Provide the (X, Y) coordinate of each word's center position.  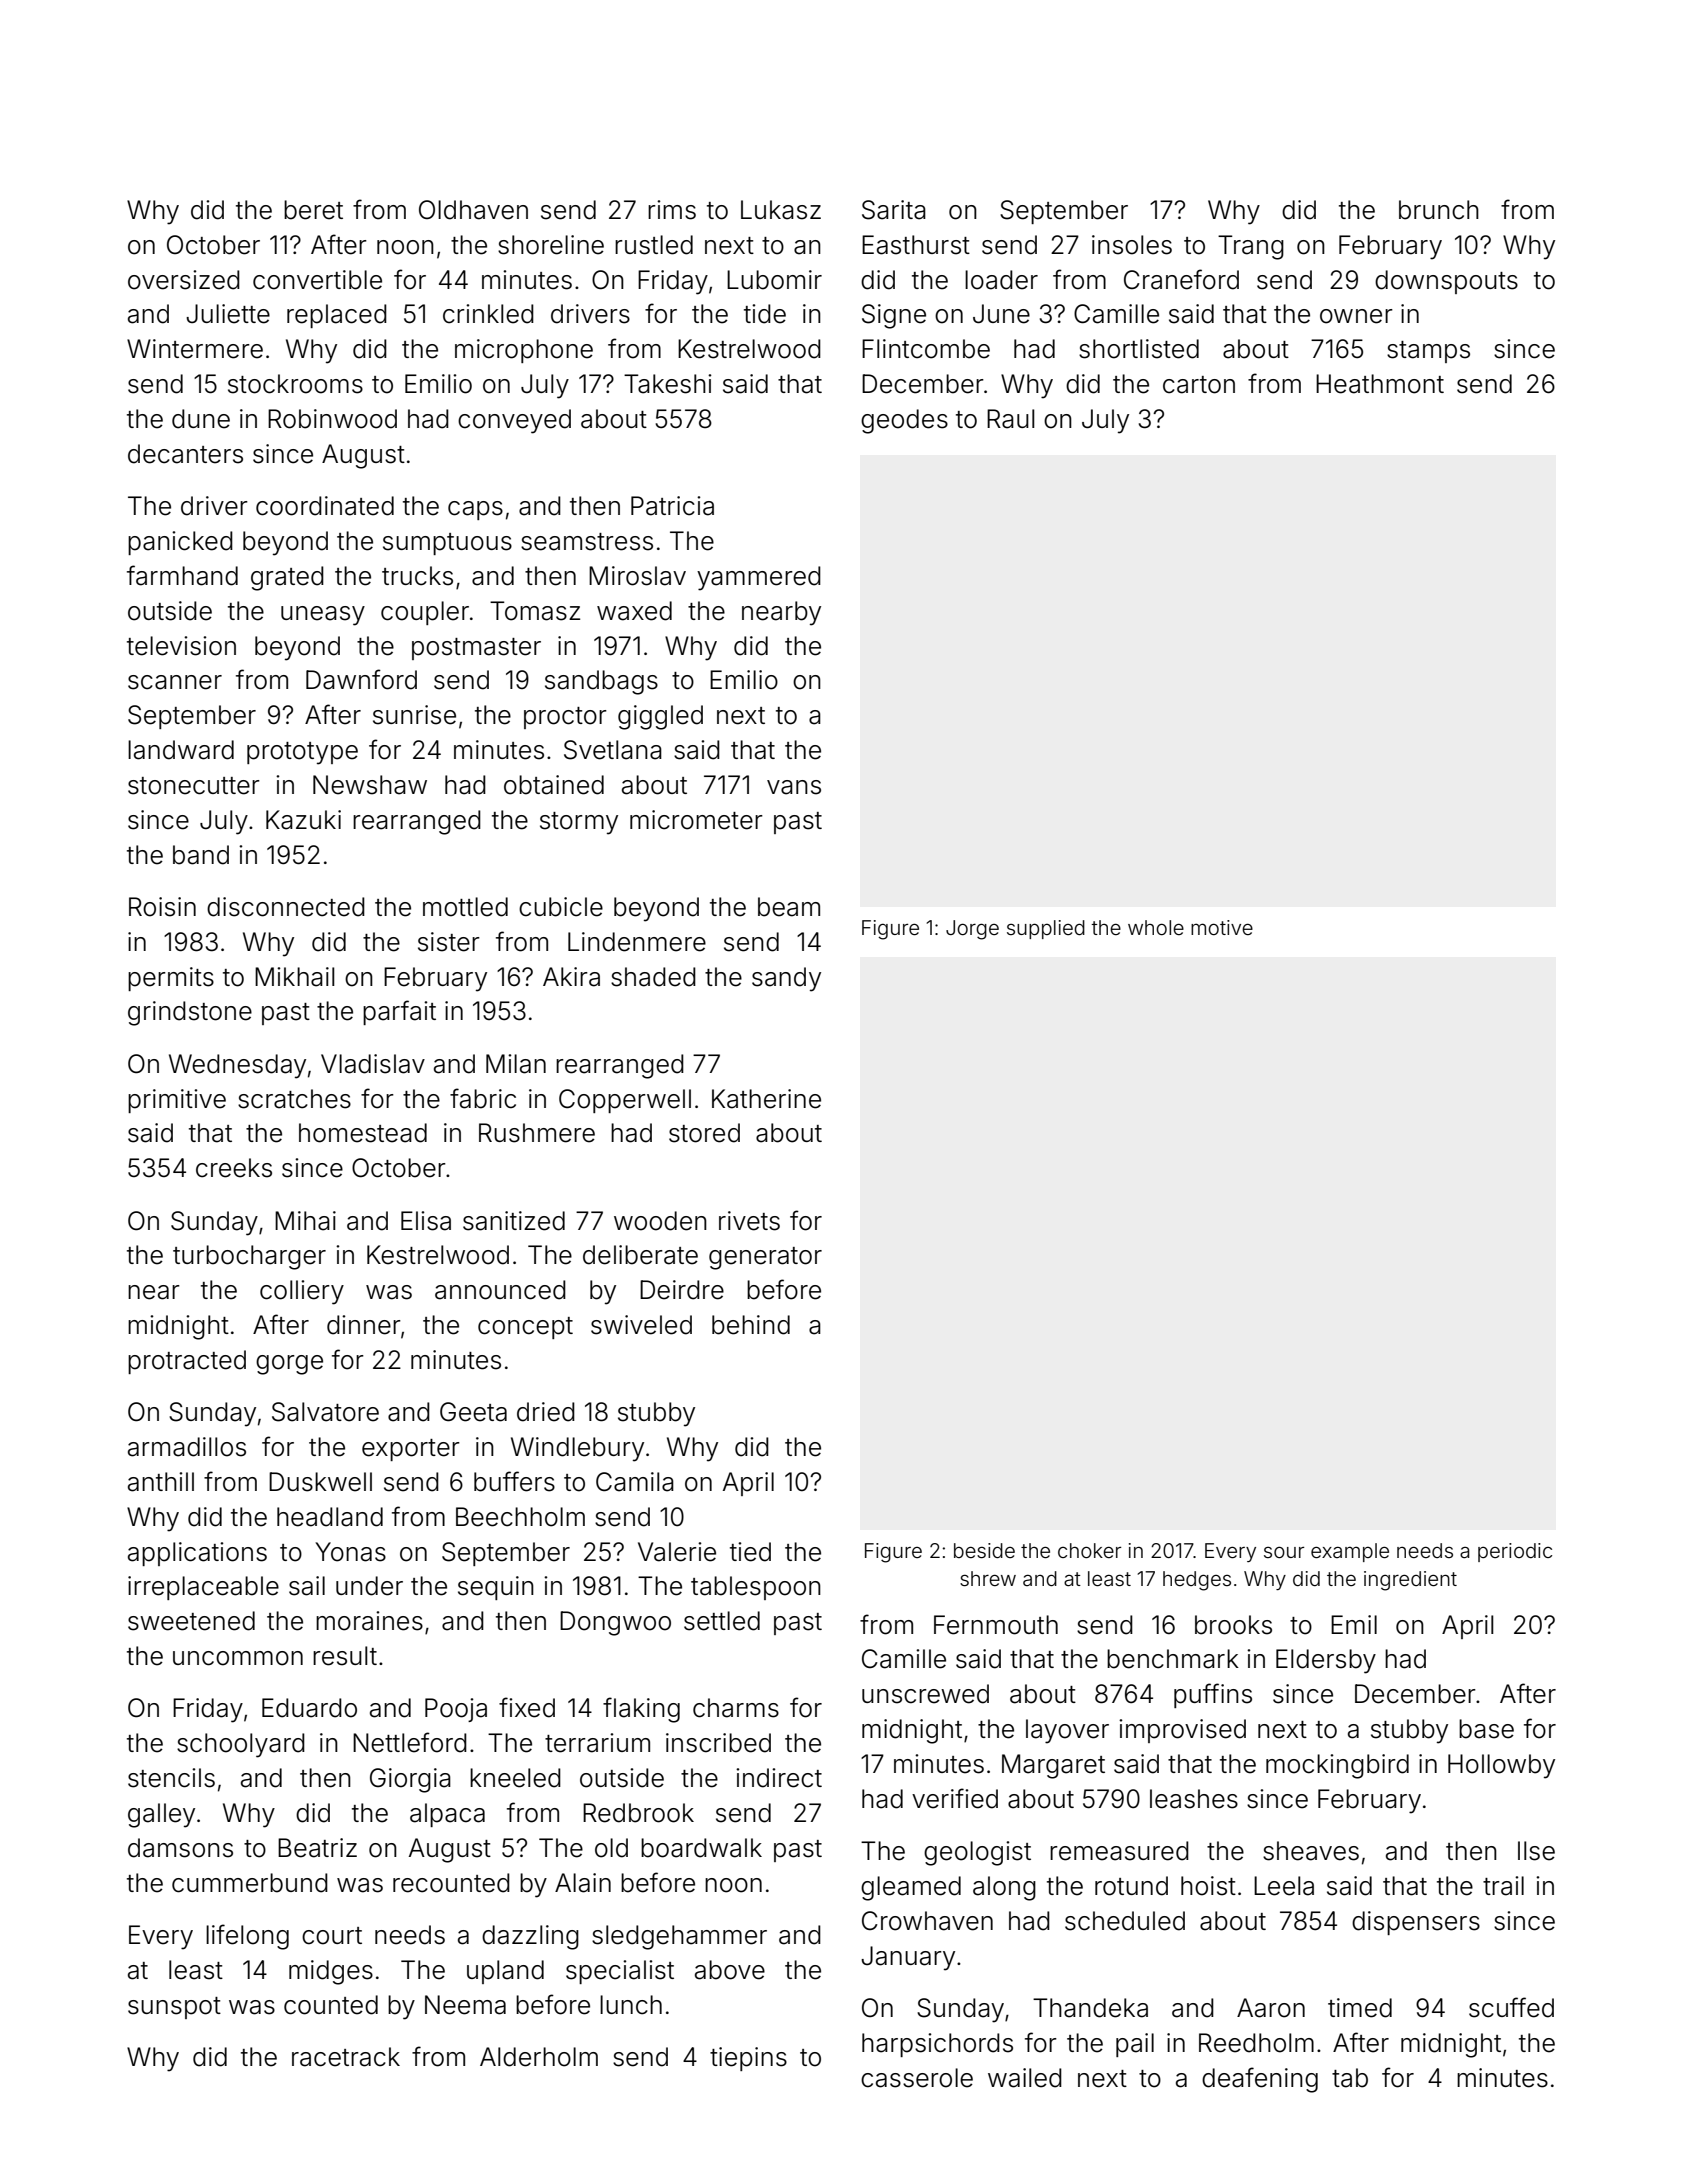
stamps (1428, 352)
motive (1222, 927)
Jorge (972, 930)
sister (449, 942)
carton (1199, 385)
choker (1089, 1550)
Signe (894, 316)
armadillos (187, 1447)
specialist (620, 1972)
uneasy (323, 616)
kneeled (515, 1778)
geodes (904, 421)
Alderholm (539, 2057)
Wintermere (195, 349)
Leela (1284, 1886)
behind (751, 1325)
